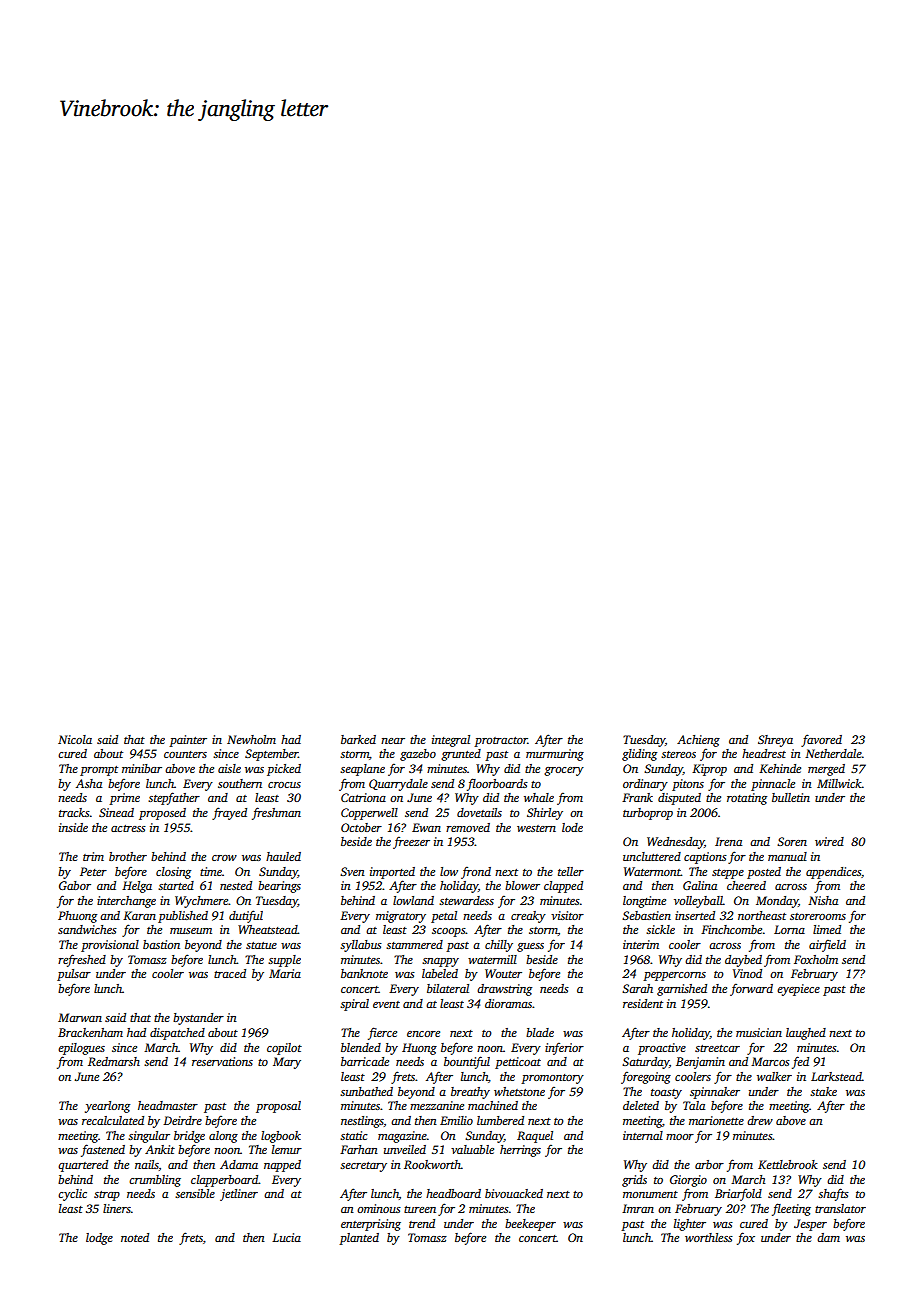  I want to click on Gabor, so click(75, 885).
